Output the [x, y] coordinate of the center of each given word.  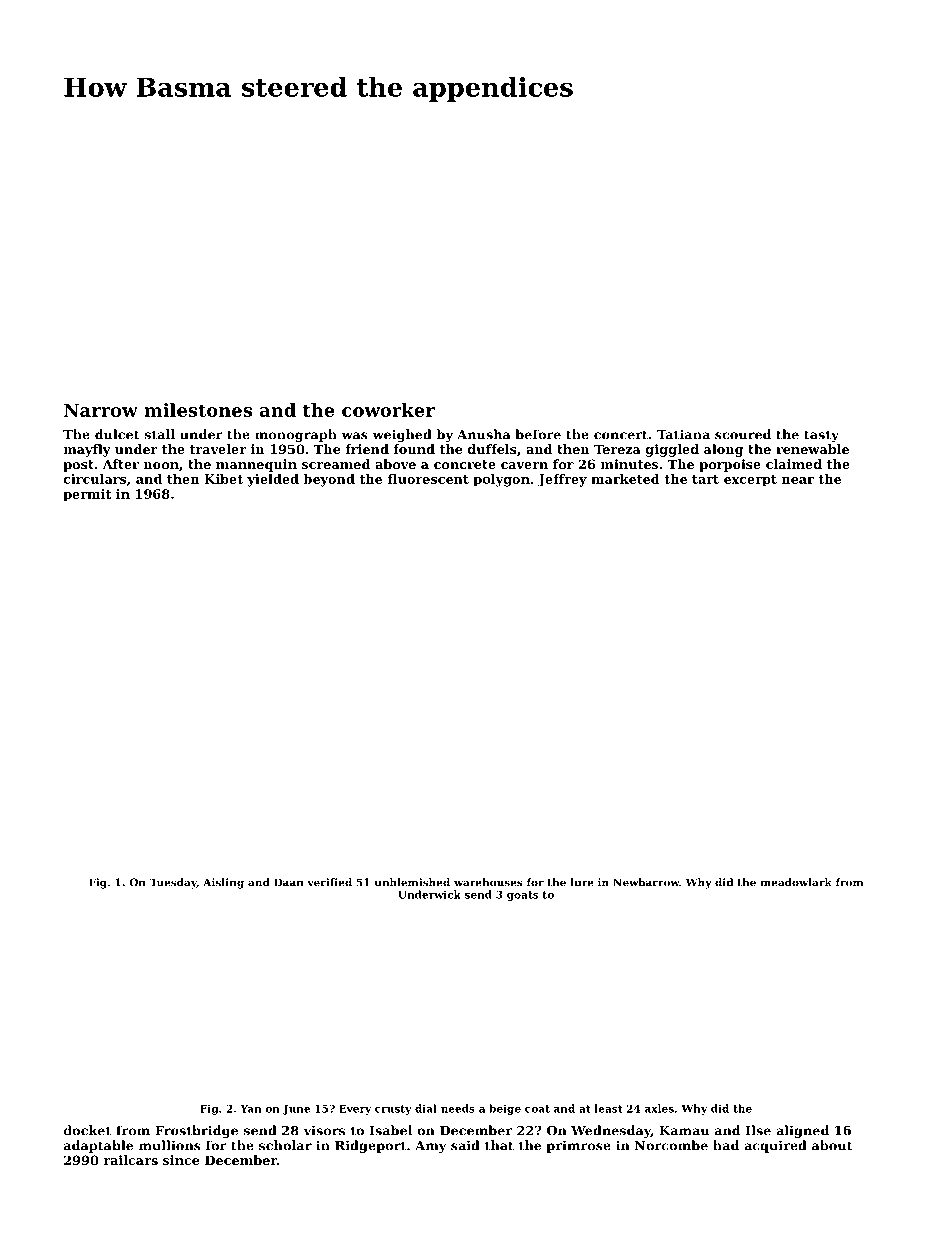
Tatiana [683, 434]
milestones [198, 410]
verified [329, 882]
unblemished [412, 882]
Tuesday [173, 883]
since [181, 1160]
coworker [388, 410]
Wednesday [611, 1131]
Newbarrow [646, 882]
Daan [288, 882]
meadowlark [796, 882]
